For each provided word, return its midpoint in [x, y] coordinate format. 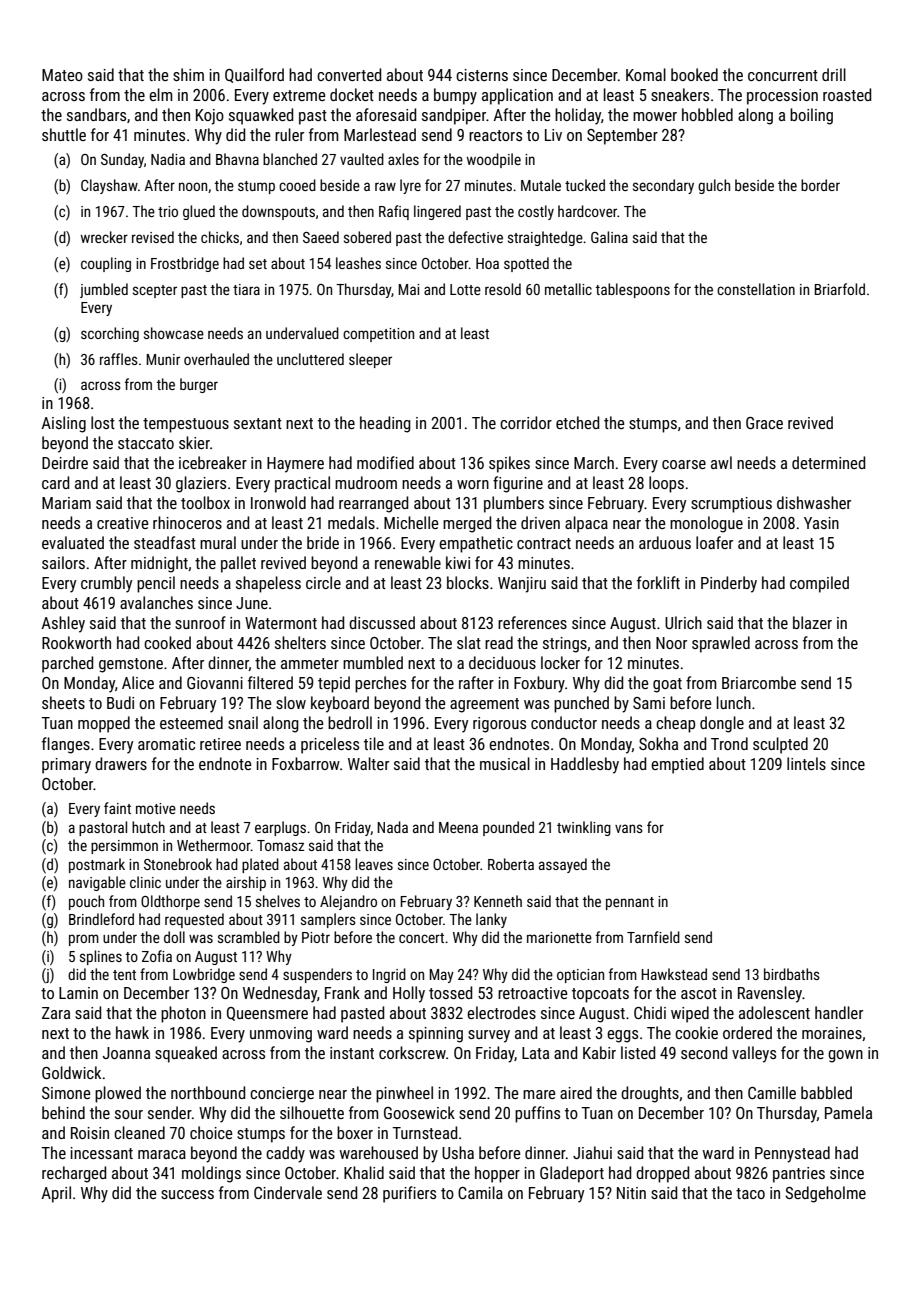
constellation [756, 289]
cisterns [482, 75]
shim [188, 74]
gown [845, 1056]
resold [503, 289]
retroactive [533, 993]
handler [839, 1012]
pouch [86, 902]
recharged [74, 1174]
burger [199, 385]
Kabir [599, 1052]
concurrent [783, 75]
